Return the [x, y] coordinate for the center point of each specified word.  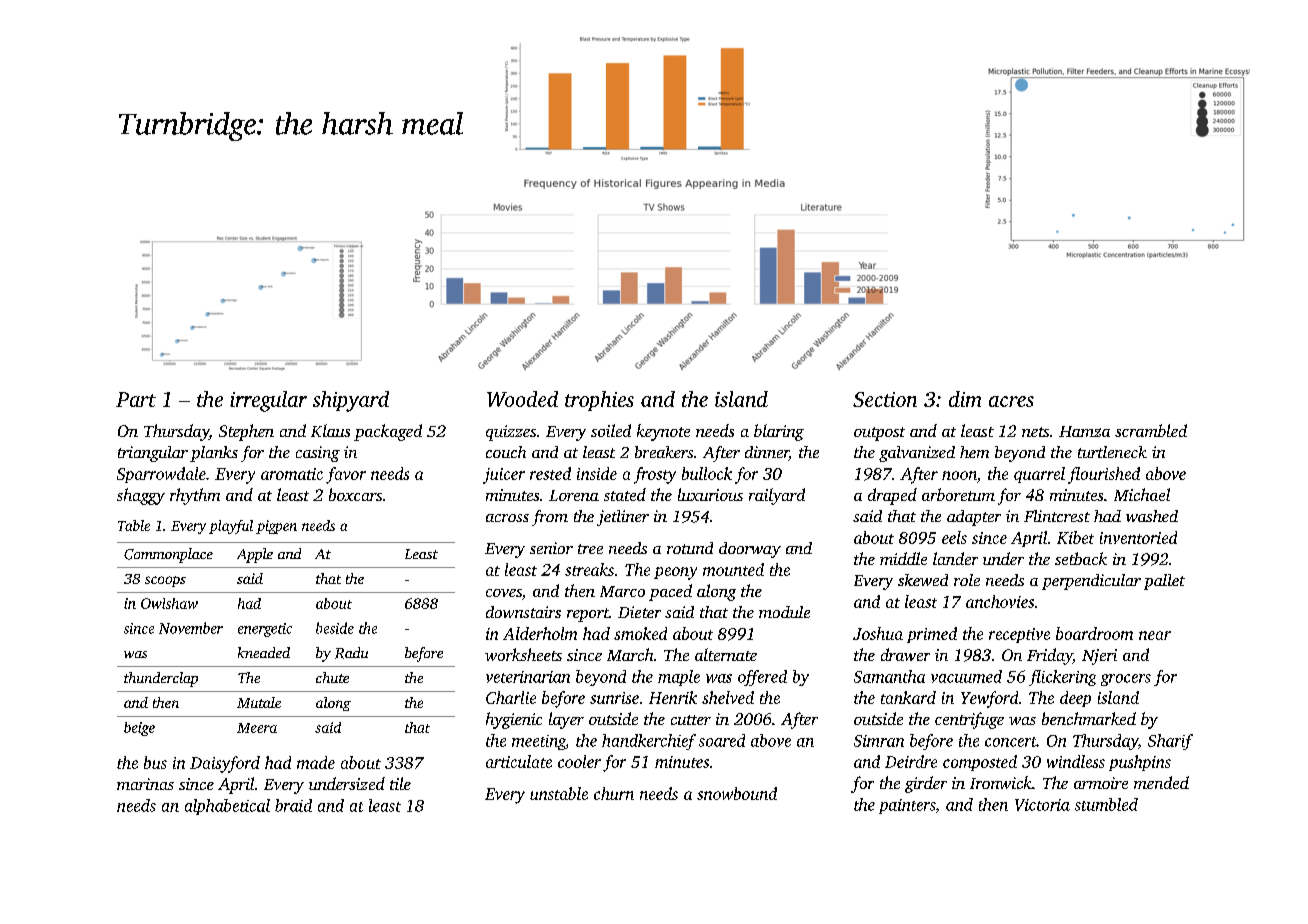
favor [346, 475]
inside [597, 473]
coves [504, 593]
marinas [145, 784]
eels [954, 537]
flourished [1104, 475]
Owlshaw [169, 603]
